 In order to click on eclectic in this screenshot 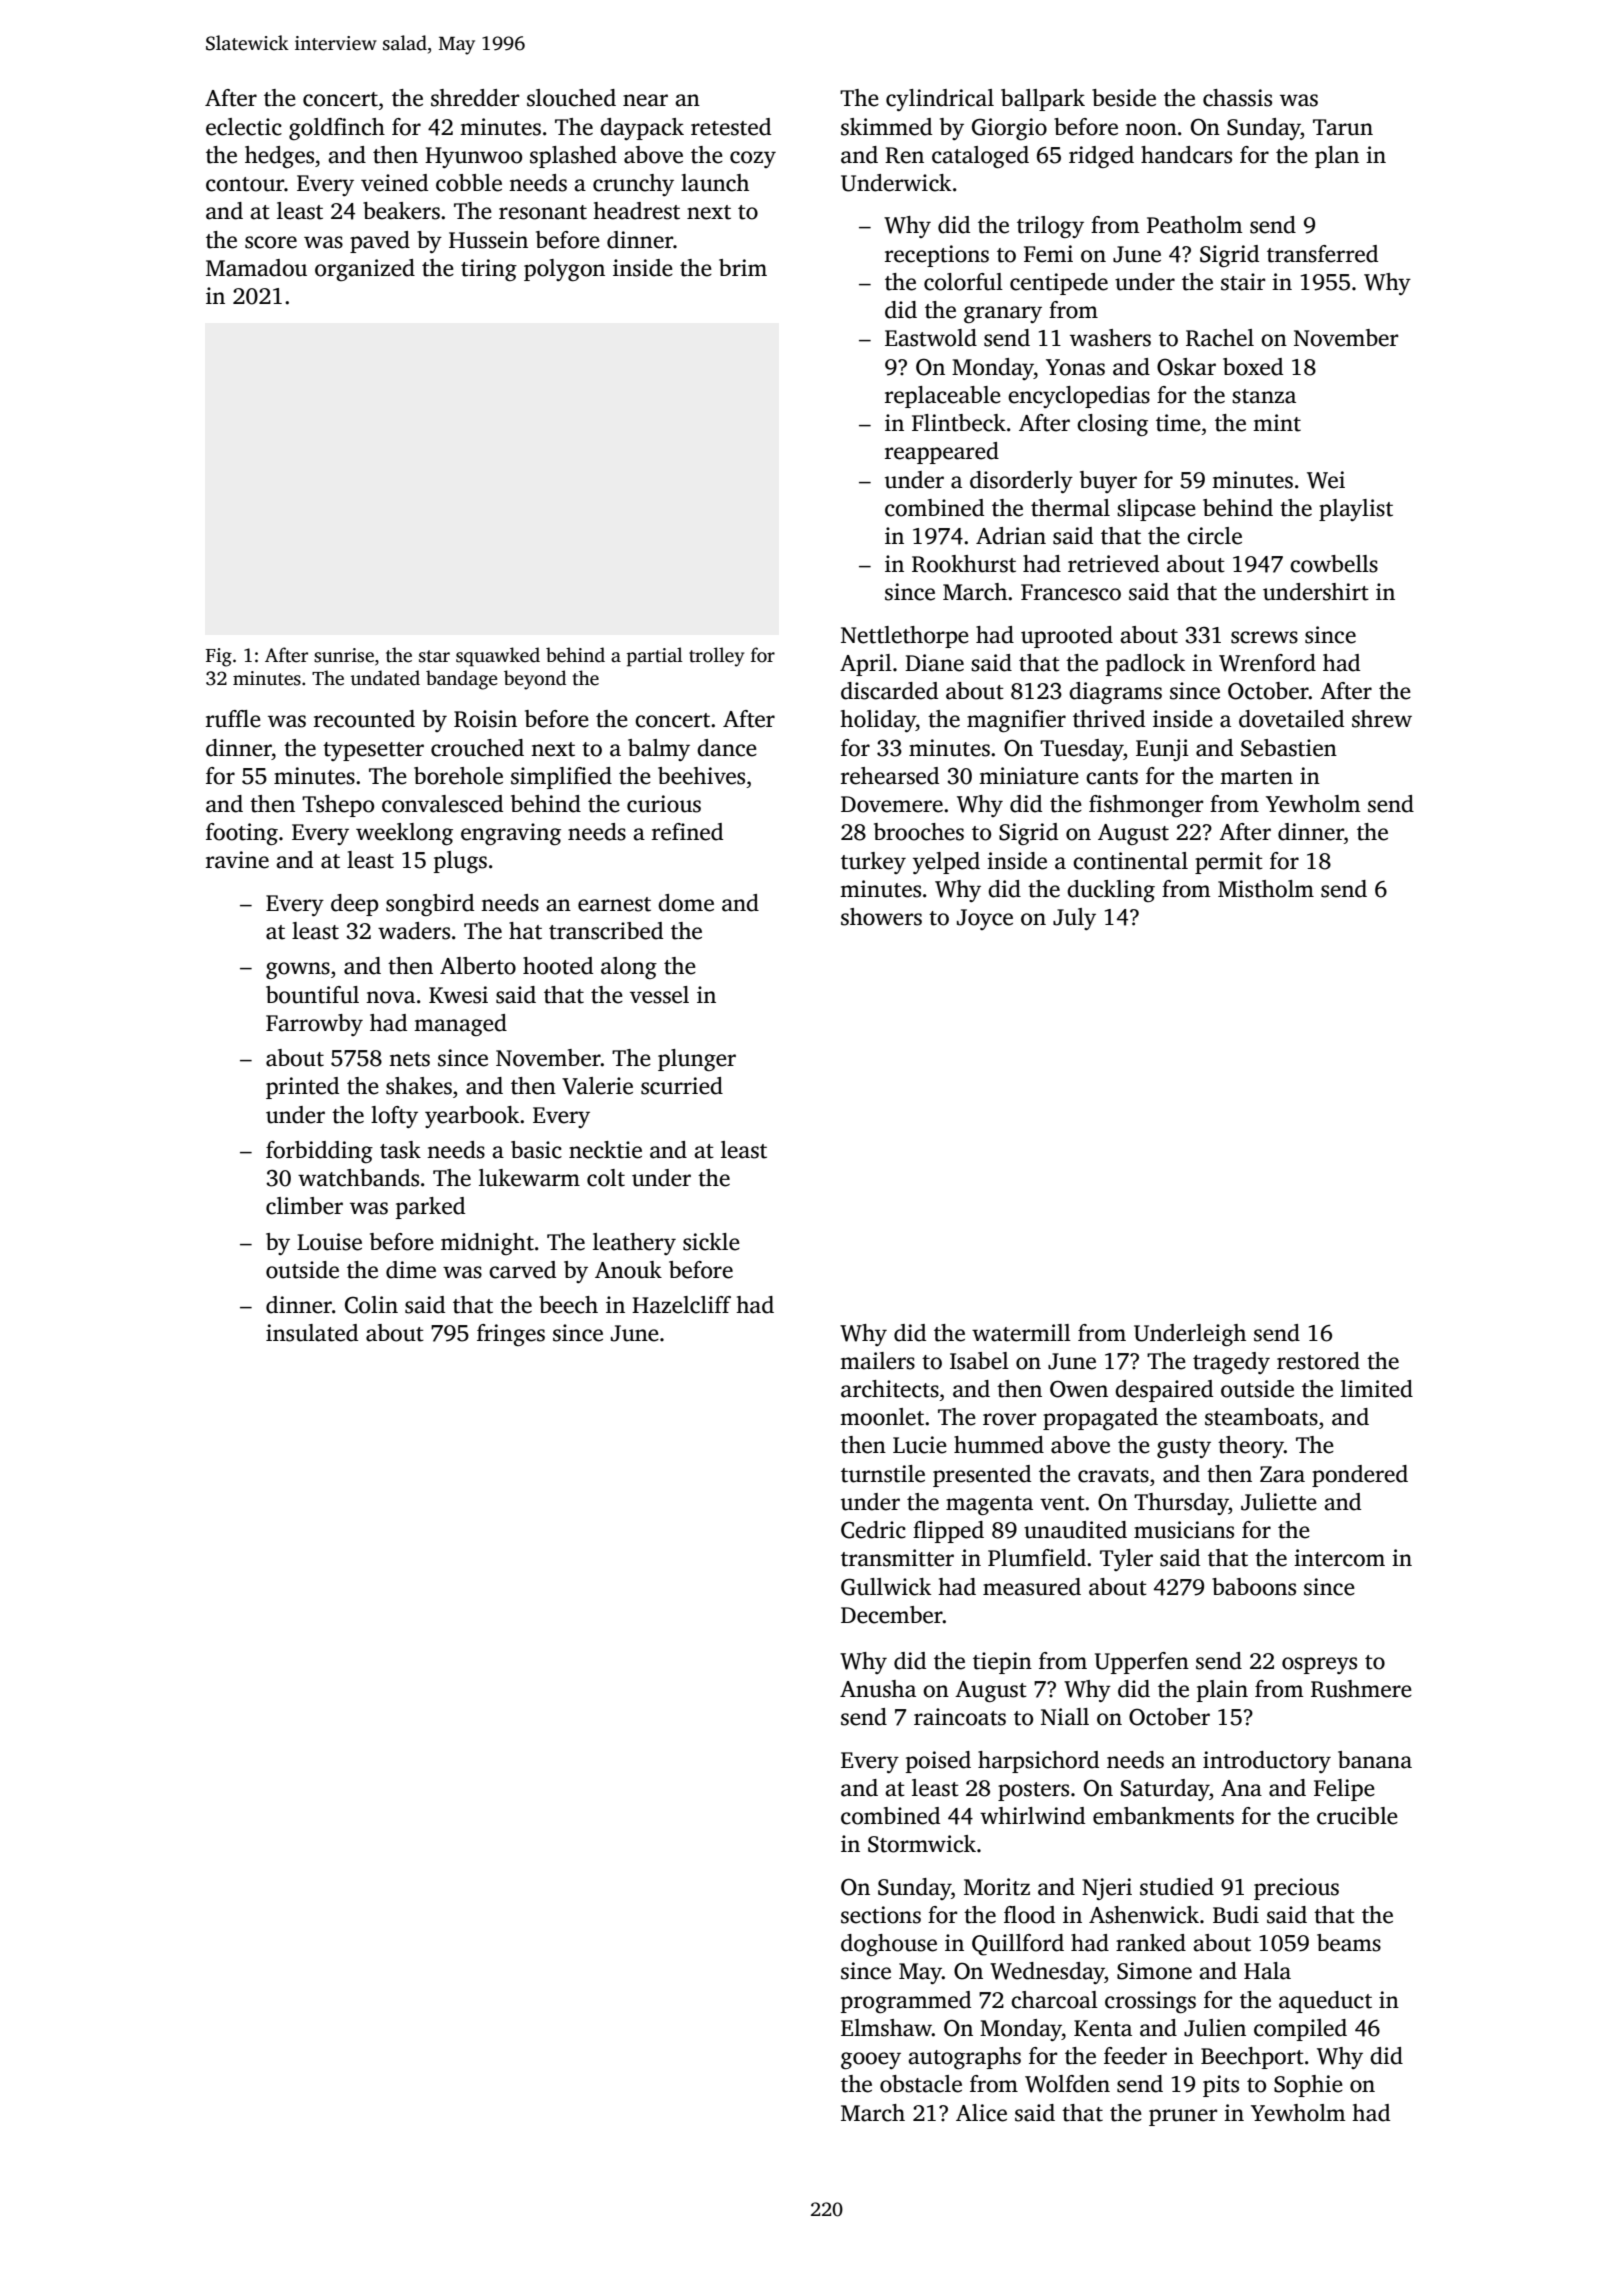, I will do `click(244, 127)`.
